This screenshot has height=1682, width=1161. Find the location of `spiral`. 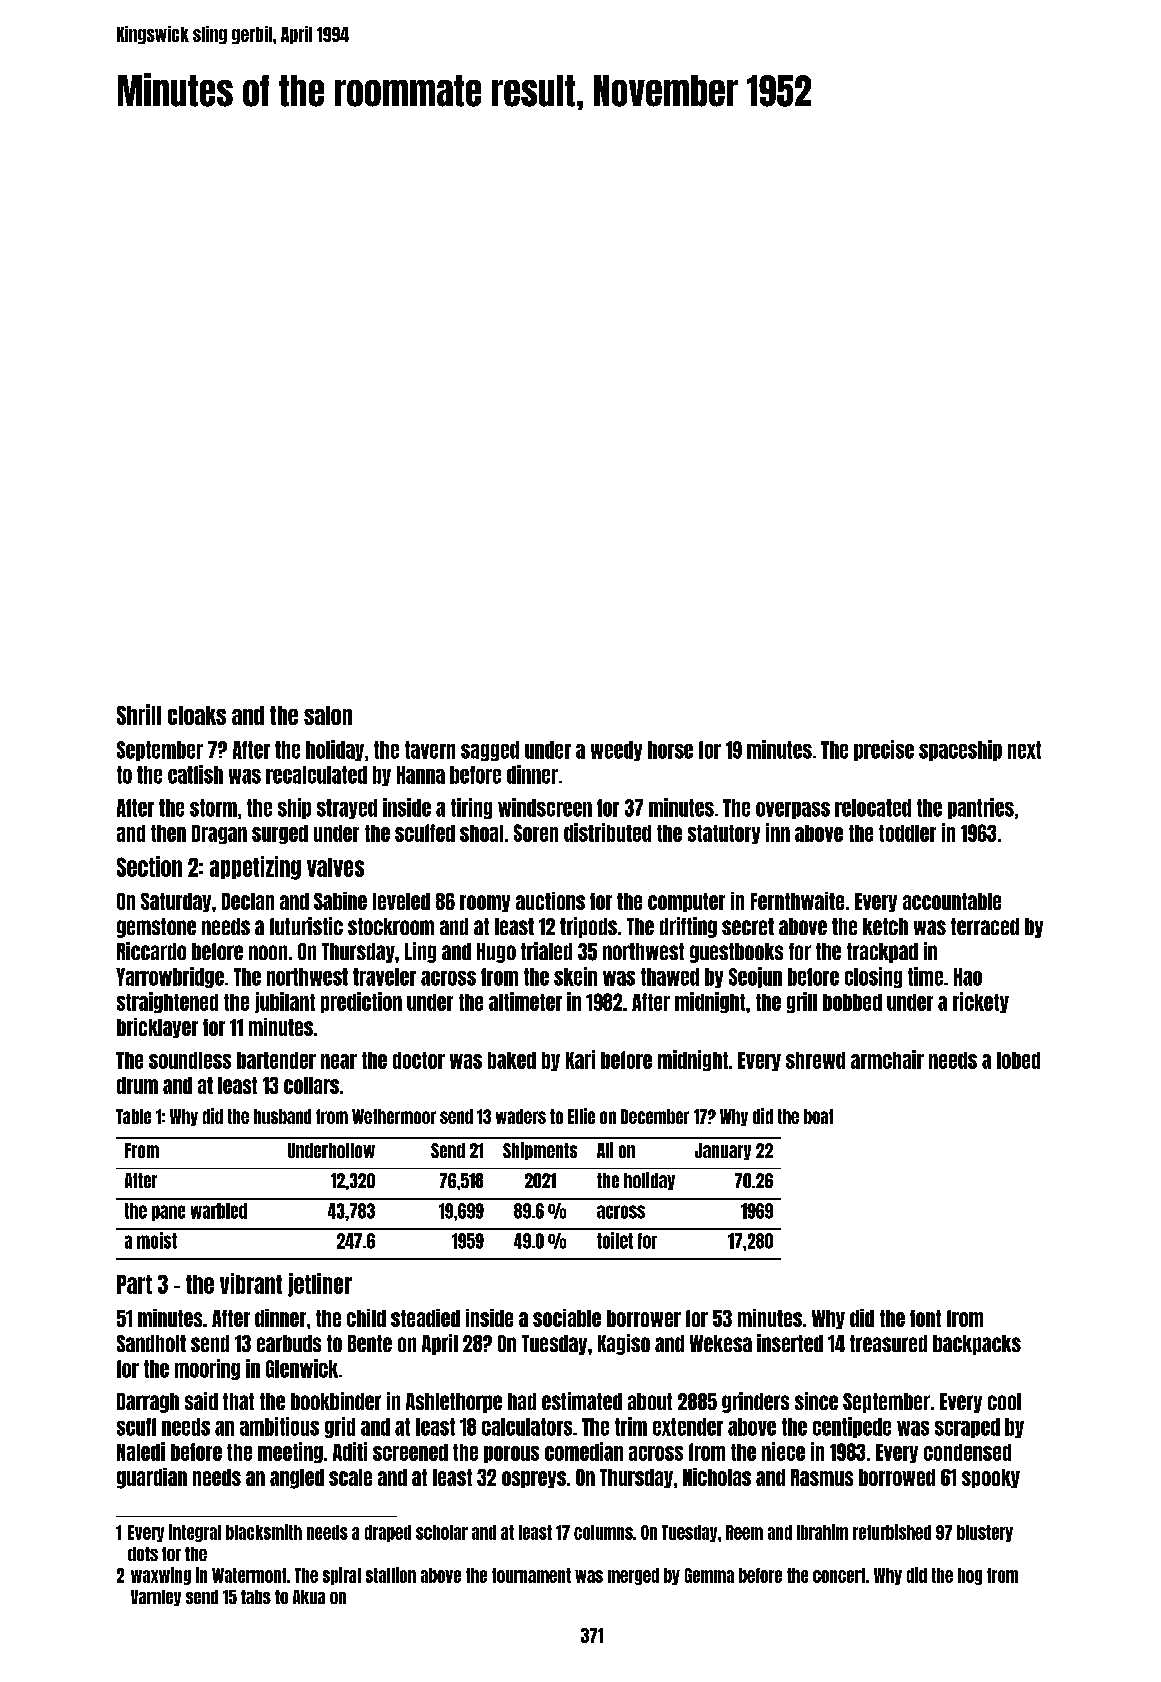

spiral is located at coordinates (342, 1576).
